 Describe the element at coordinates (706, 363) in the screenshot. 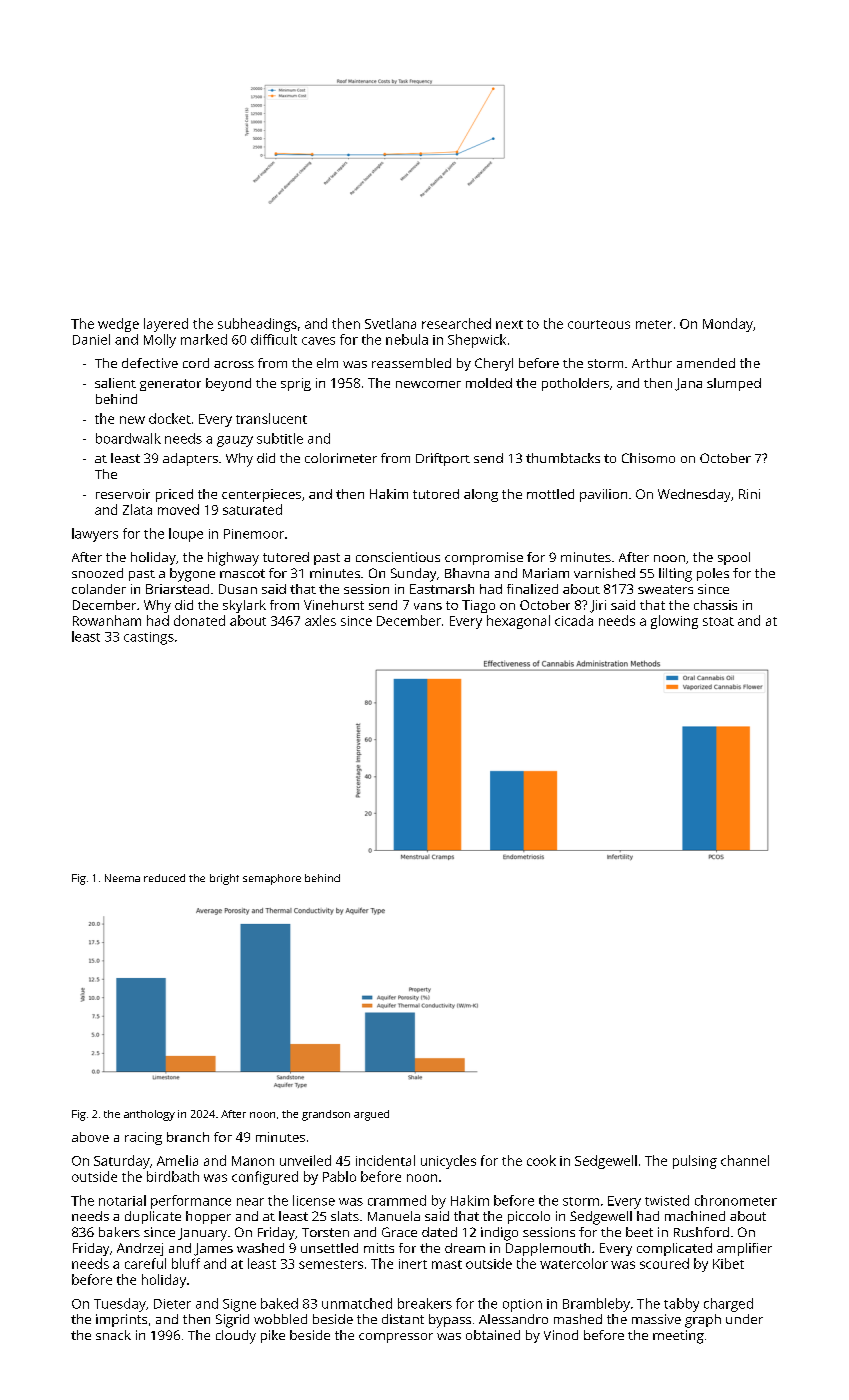

I see `amended` at that location.
